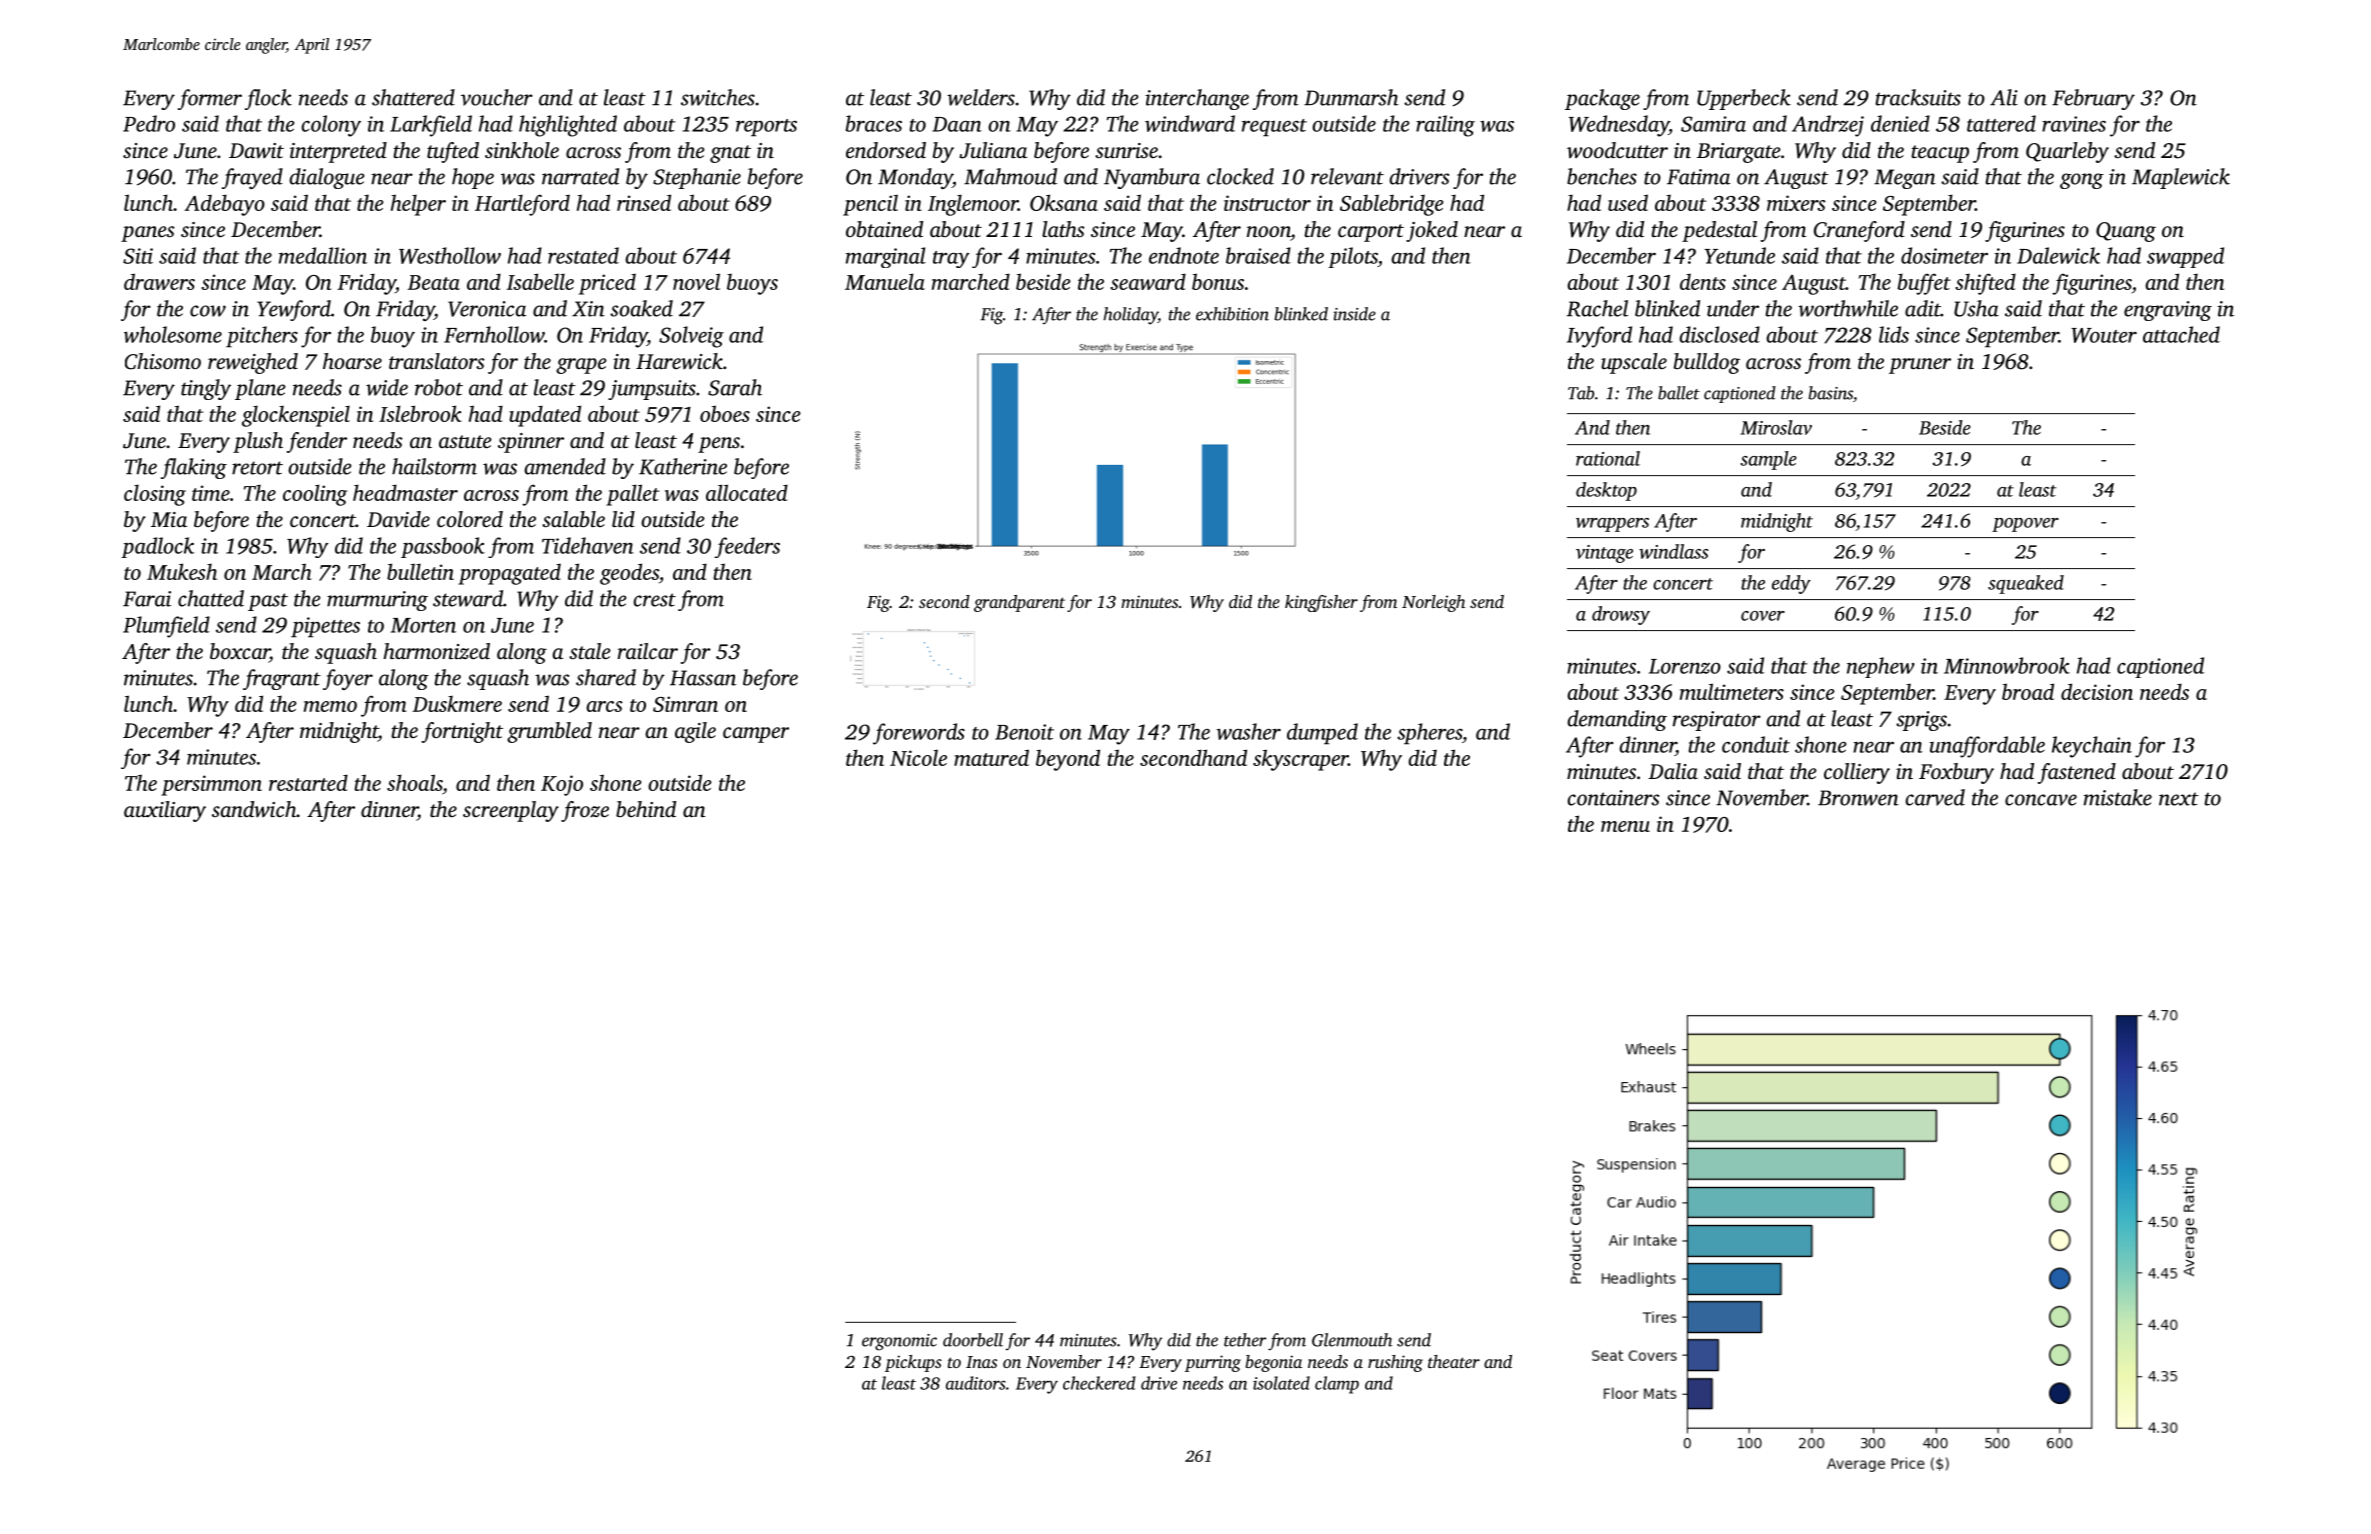 The image size is (2371, 1534). What do you see at coordinates (511, 811) in the screenshot?
I see `screenplay` at bounding box center [511, 811].
